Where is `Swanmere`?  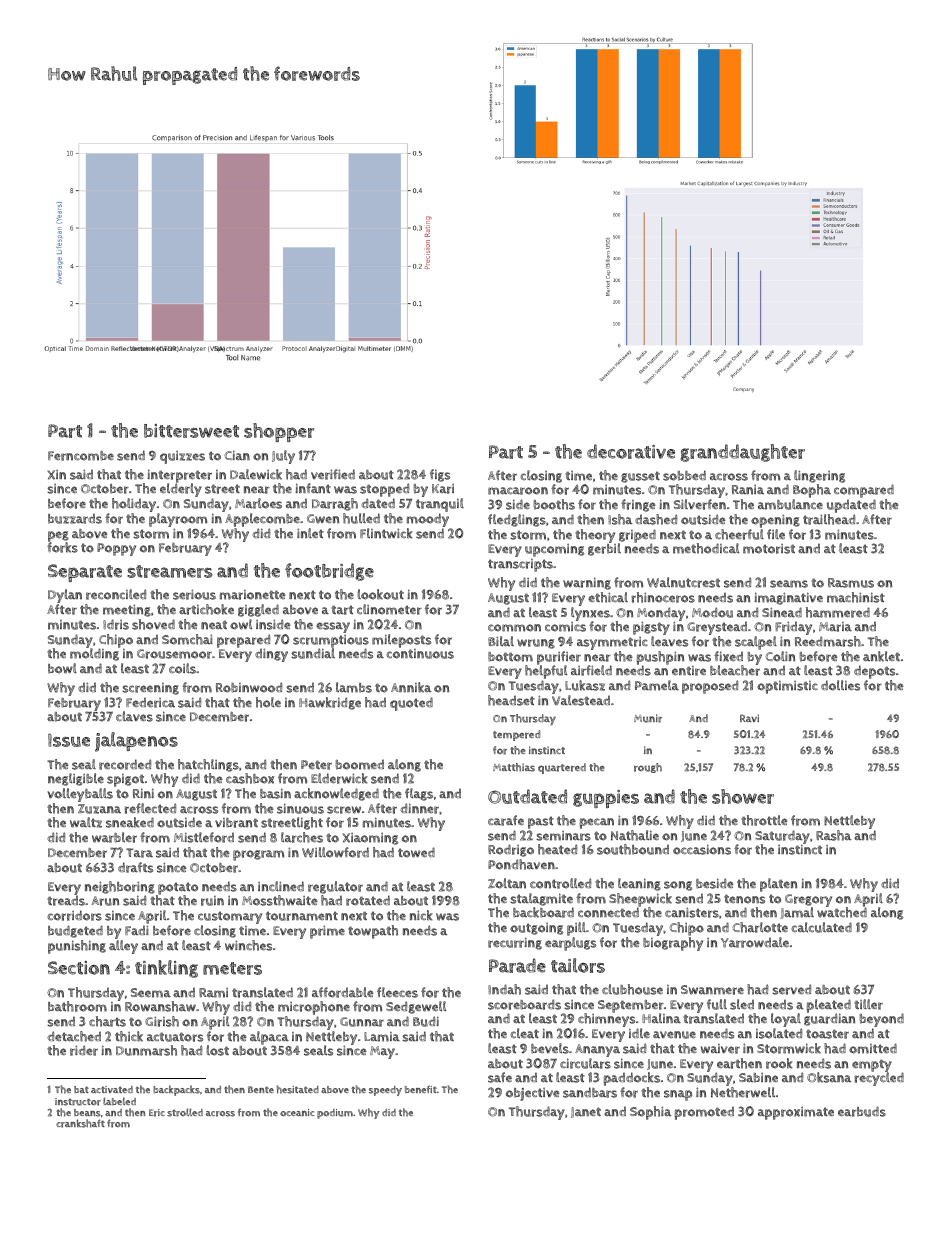
Swanmere is located at coordinates (712, 990).
